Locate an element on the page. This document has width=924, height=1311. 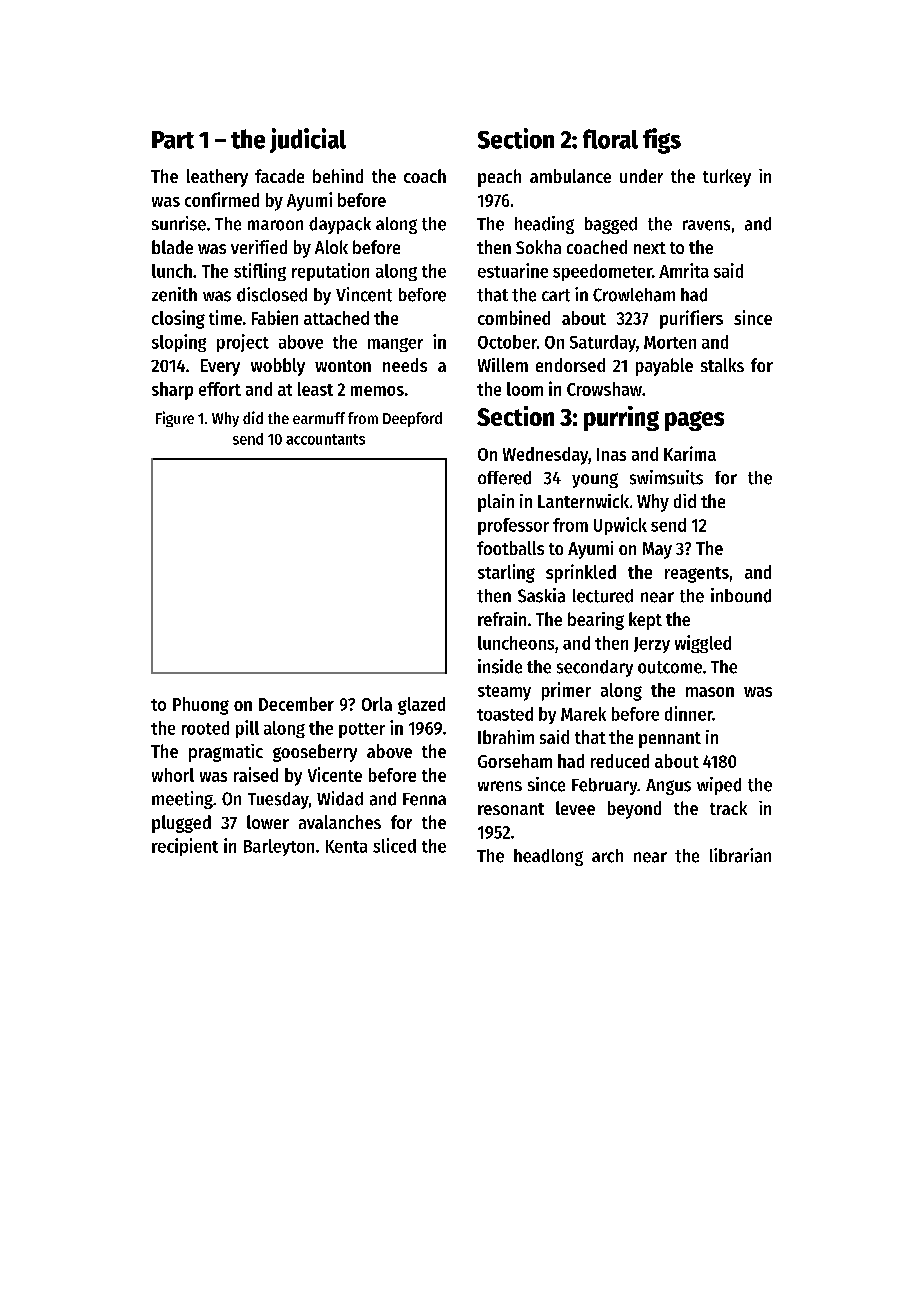
sharp is located at coordinates (172, 391).
